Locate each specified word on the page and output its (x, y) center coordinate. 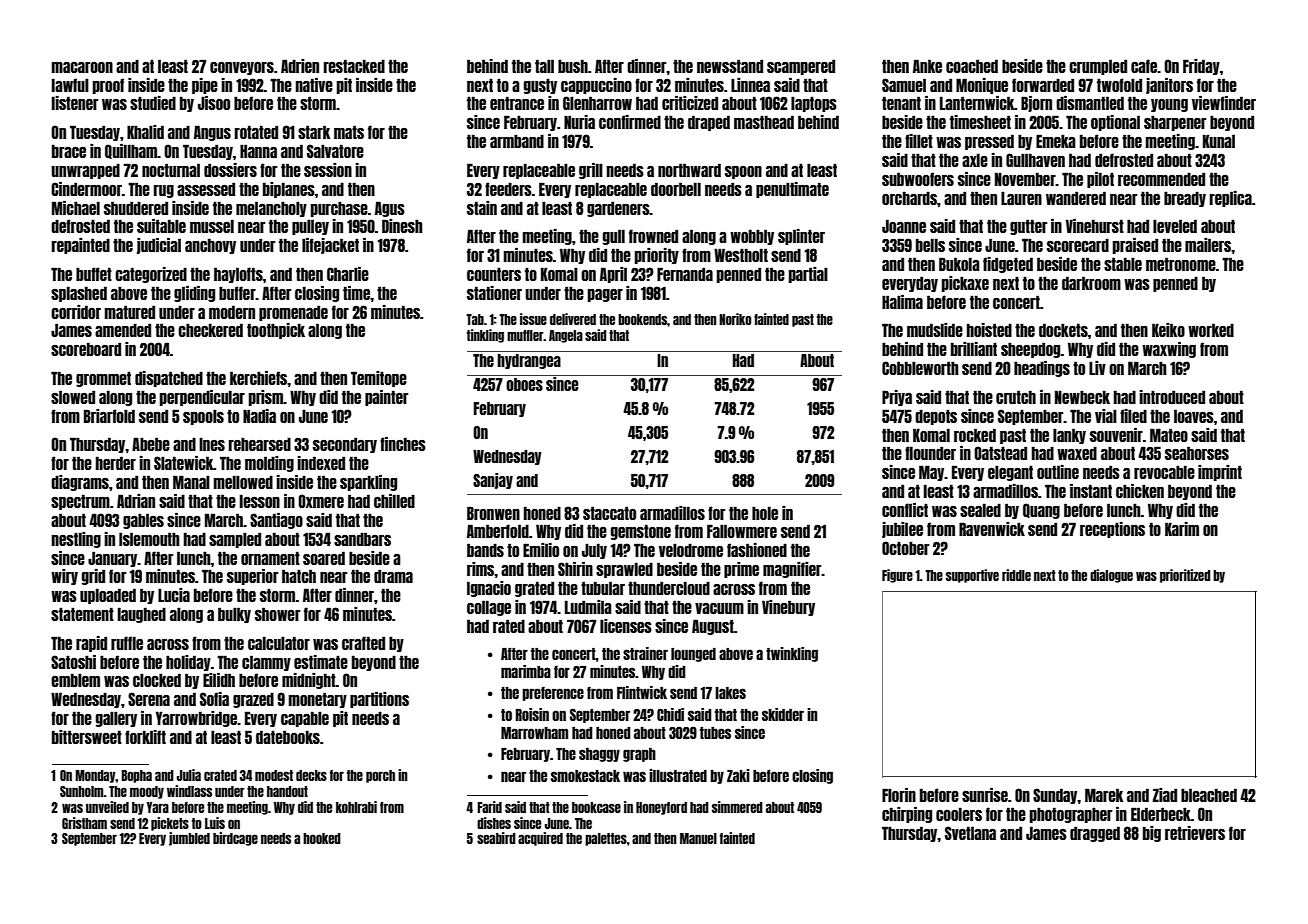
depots (936, 417)
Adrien (300, 66)
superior (252, 577)
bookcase (596, 807)
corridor (76, 312)
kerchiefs (259, 378)
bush (573, 66)
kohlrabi (356, 807)
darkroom (1091, 283)
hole (765, 513)
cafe (1144, 66)
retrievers (1195, 833)
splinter (801, 237)
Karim (1182, 529)
